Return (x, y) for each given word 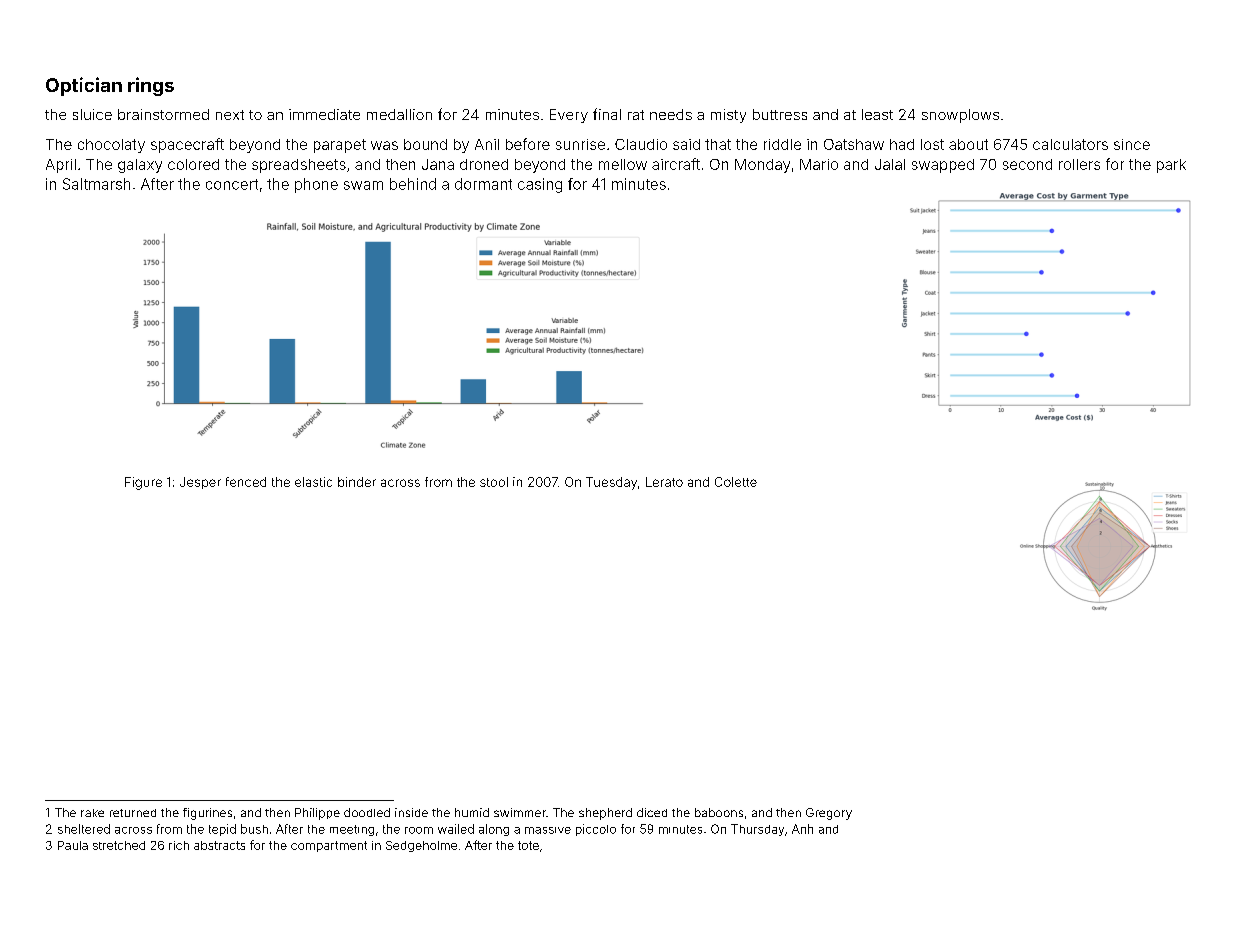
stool (494, 482)
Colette (736, 482)
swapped (943, 166)
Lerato (664, 482)
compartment (329, 846)
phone (316, 185)
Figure (143, 483)
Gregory (829, 814)
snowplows (960, 116)
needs (671, 114)
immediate (324, 114)
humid (472, 812)
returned (133, 813)
